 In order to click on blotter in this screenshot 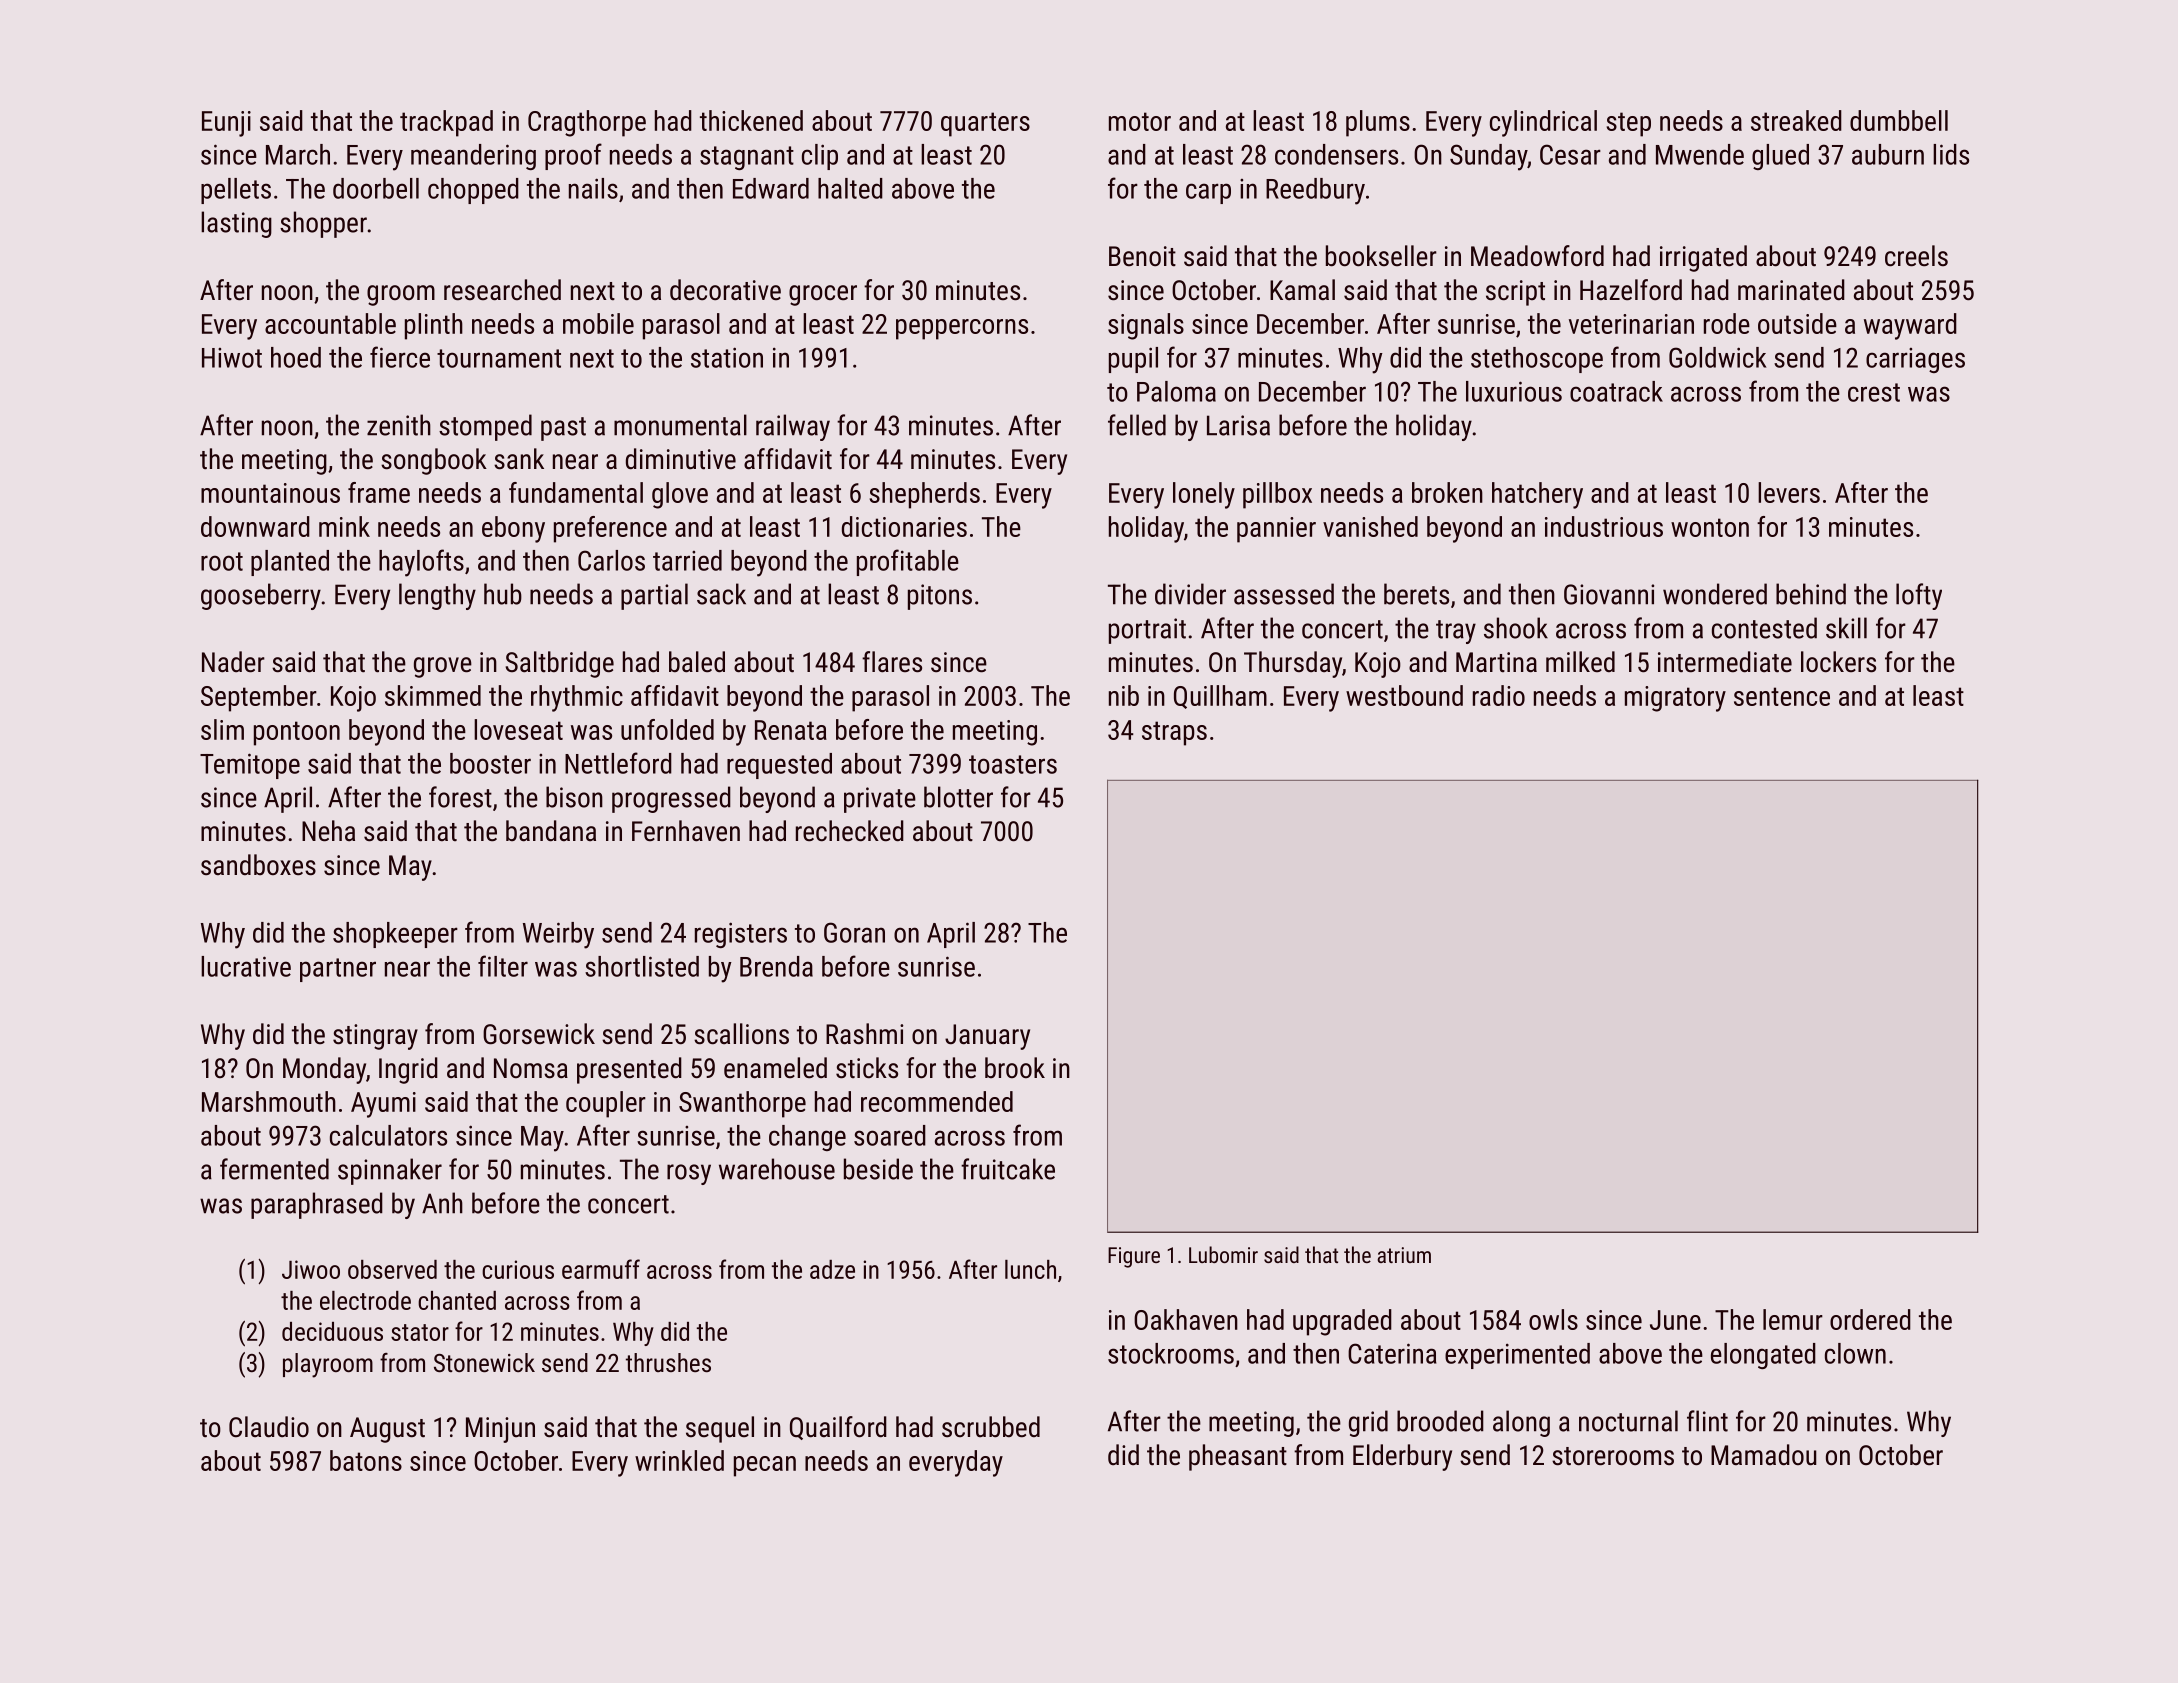, I will do `click(958, 797)`.
